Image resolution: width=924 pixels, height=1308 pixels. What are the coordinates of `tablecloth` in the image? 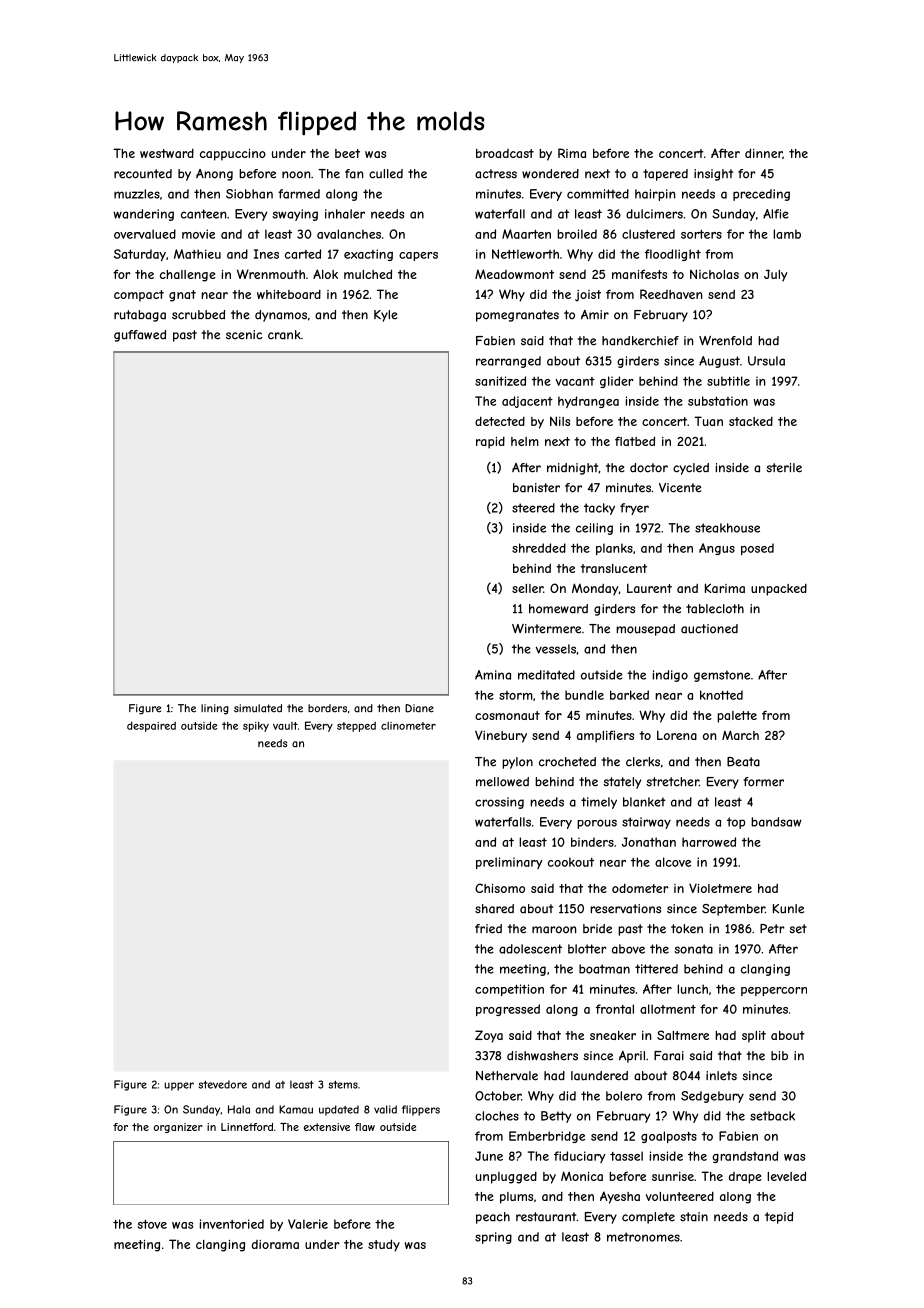 It's located at (715, 609).
